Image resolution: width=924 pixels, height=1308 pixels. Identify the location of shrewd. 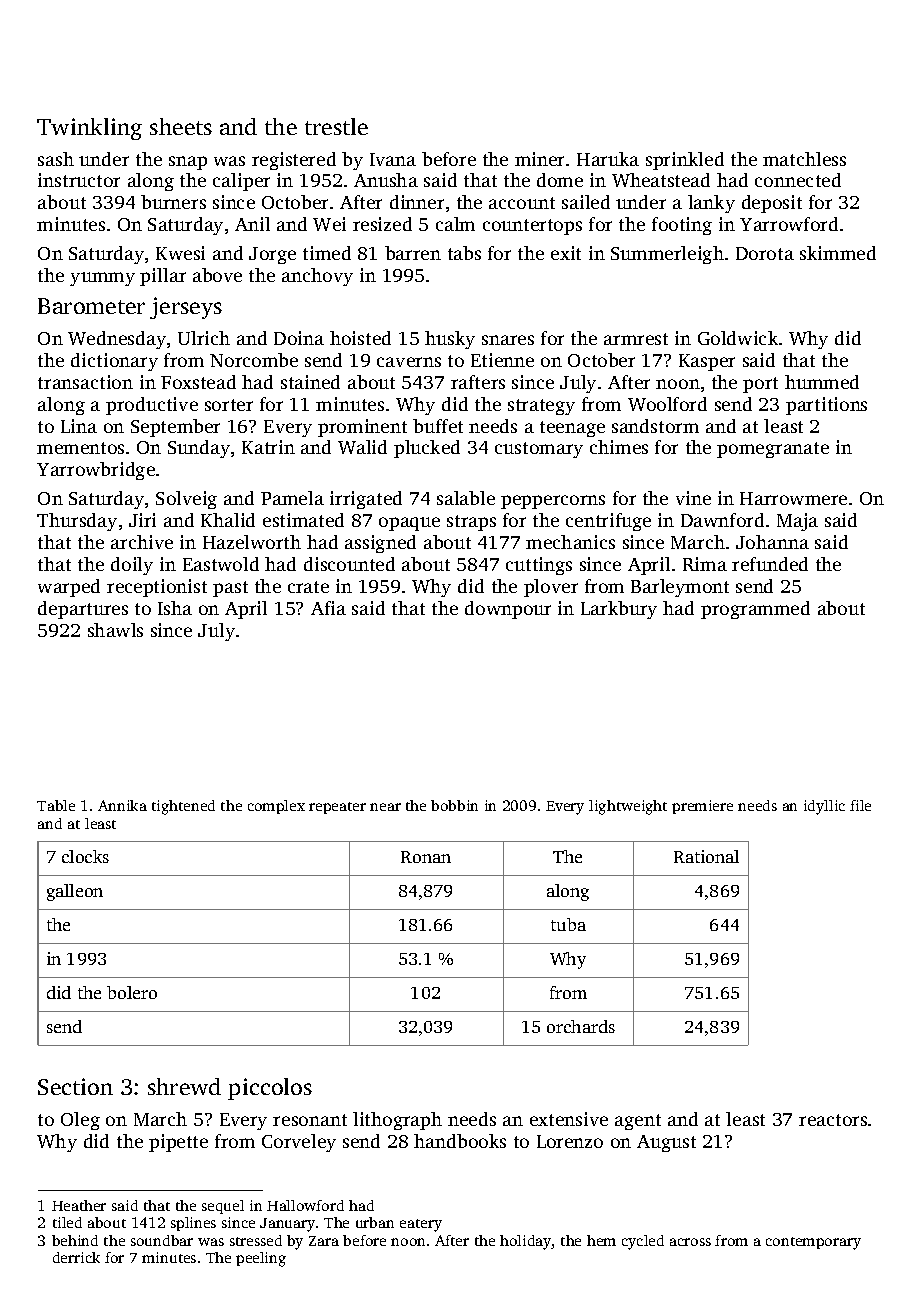
(184, 1086).
